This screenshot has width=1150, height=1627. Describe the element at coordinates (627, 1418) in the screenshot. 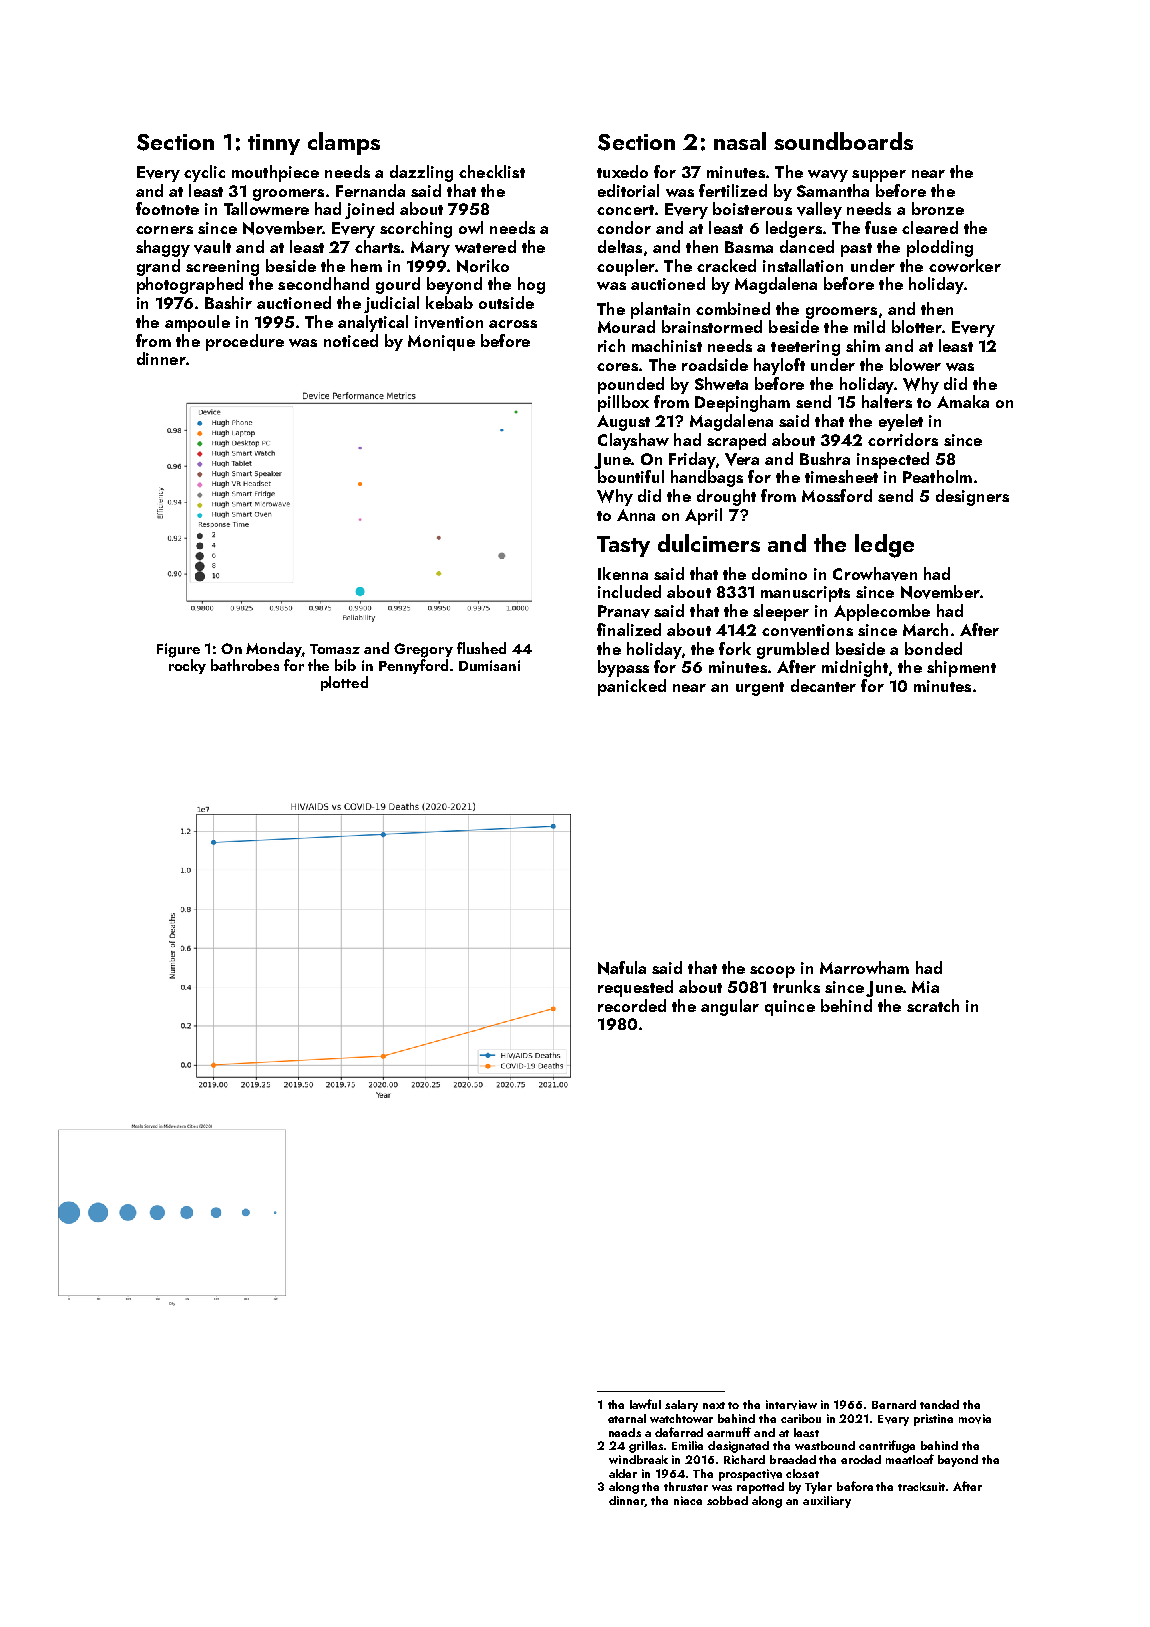

I see `eternal` at that location.
